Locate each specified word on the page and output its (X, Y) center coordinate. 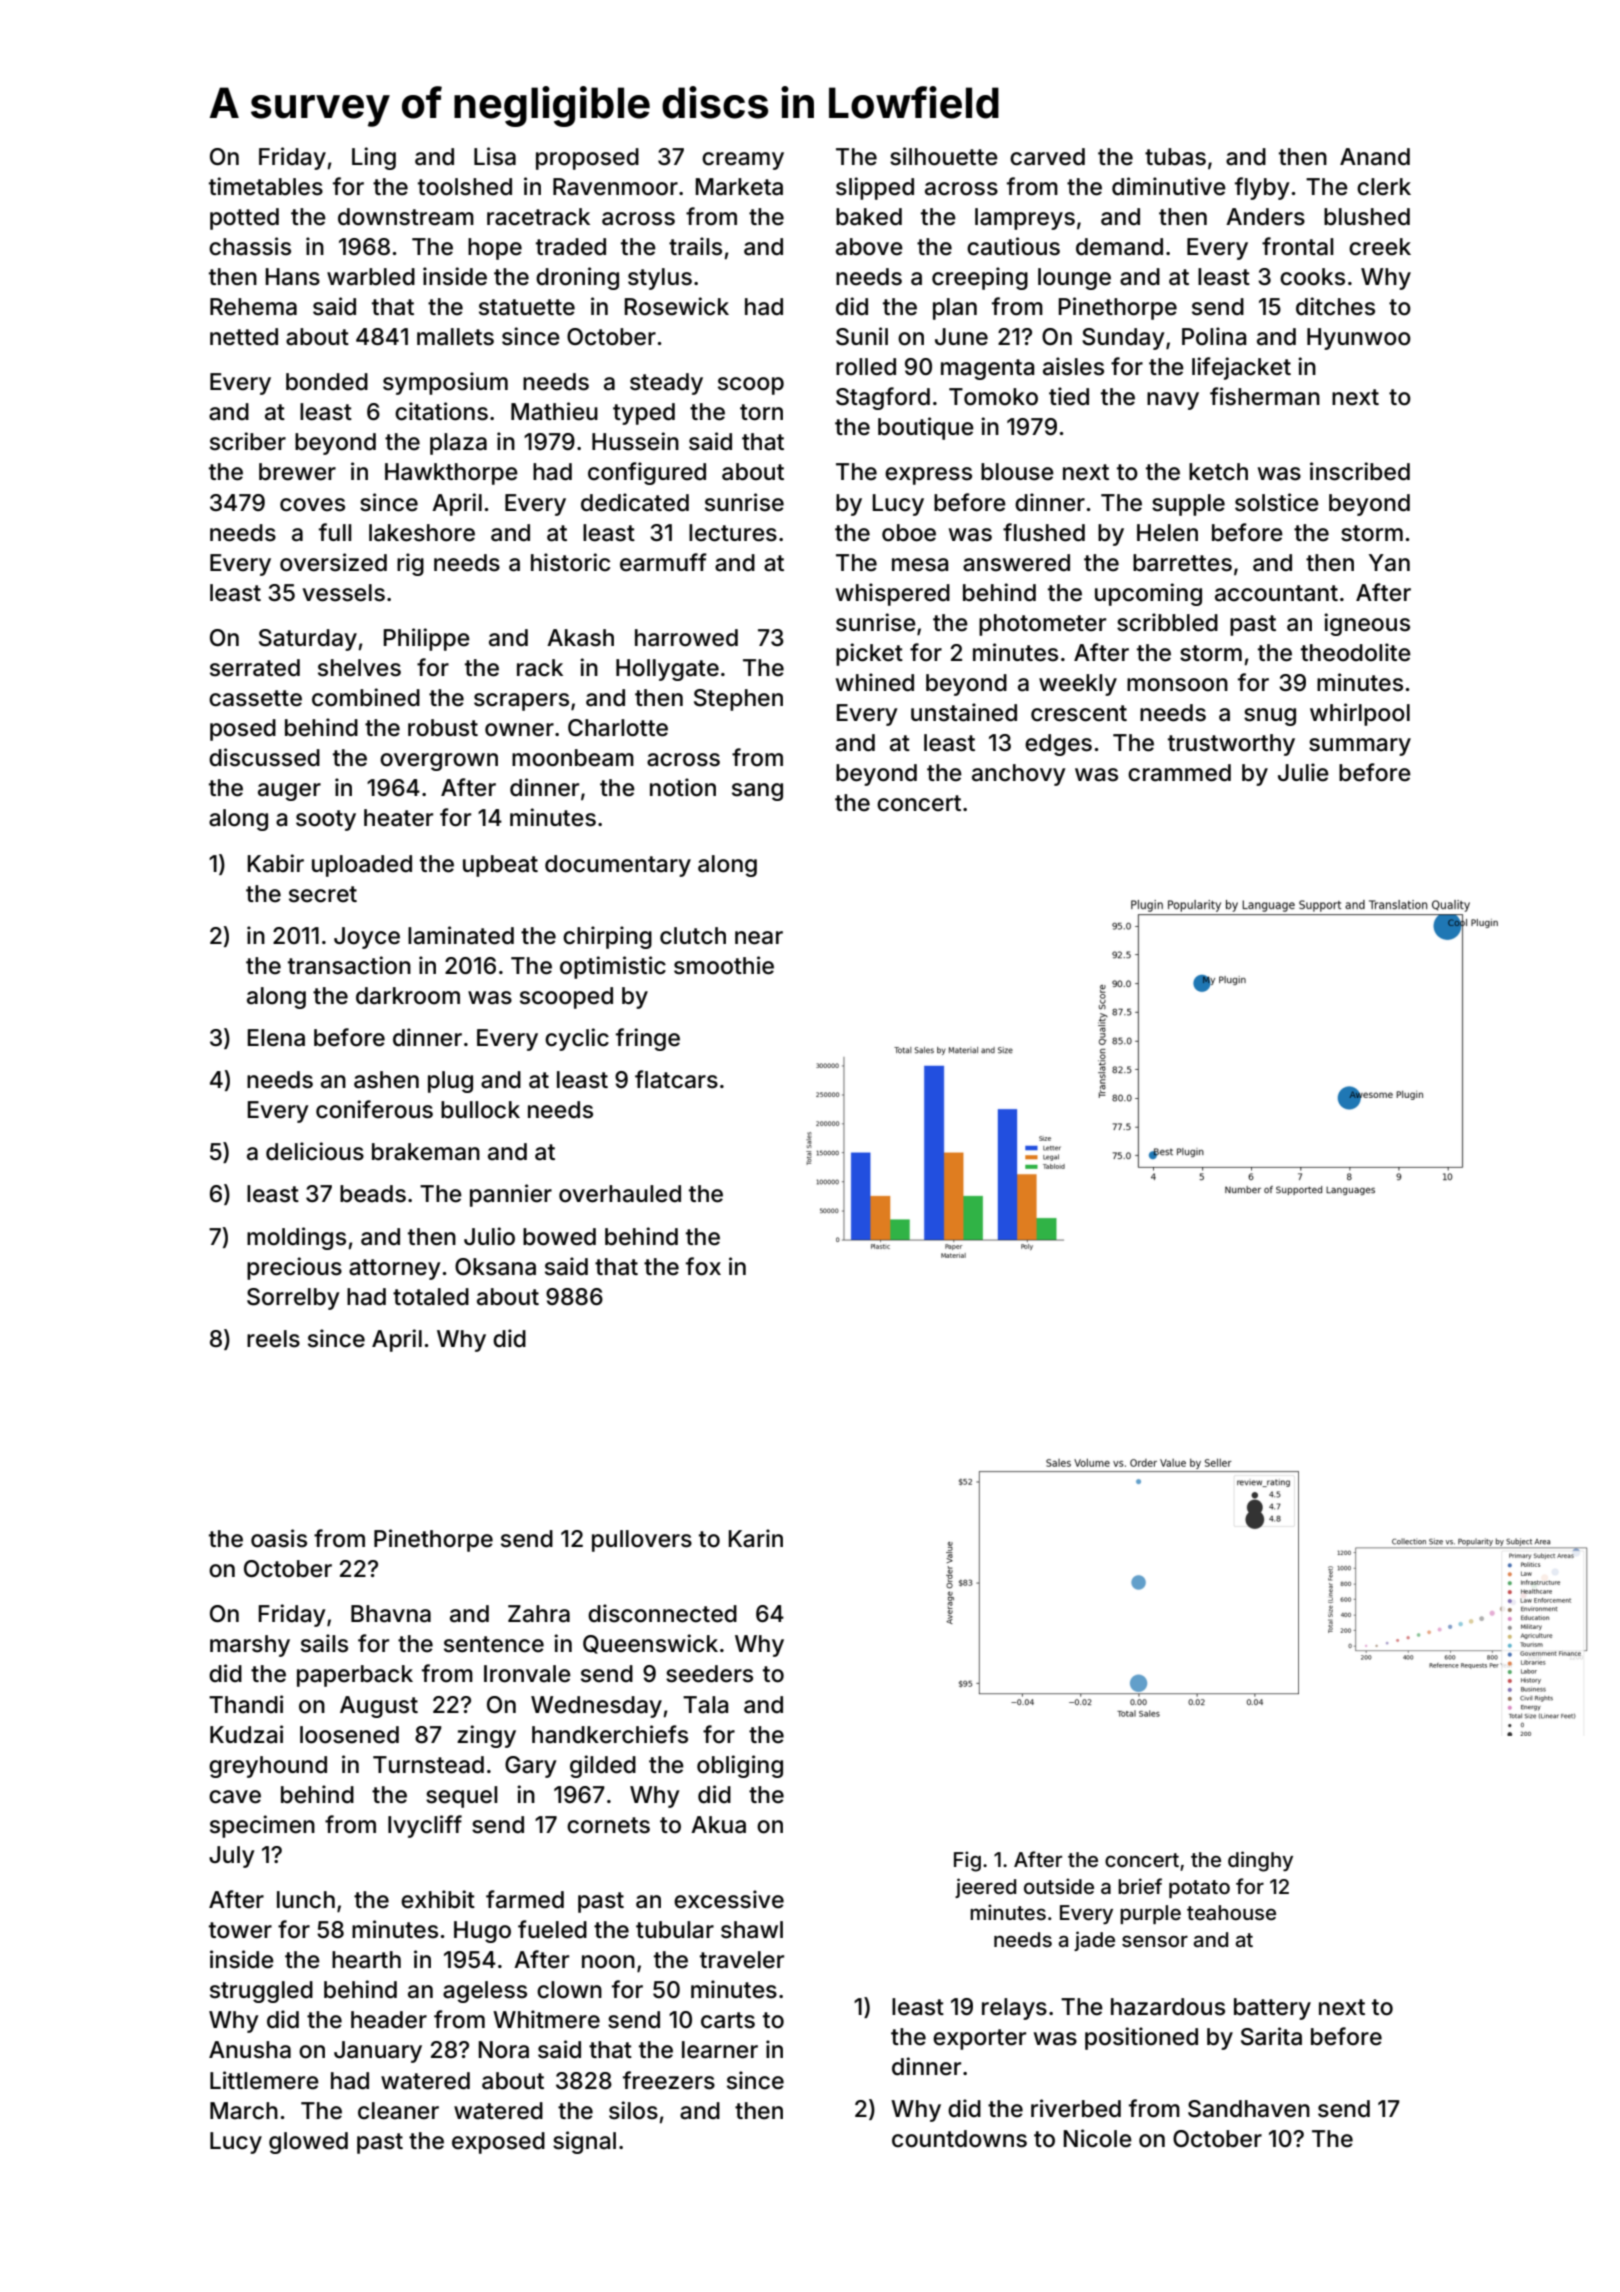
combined (366, 697)
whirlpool (1360, 714)
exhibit (438, 1899)
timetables (266, 186)
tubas (1175, 157)
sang (757, 792)
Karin (756, 1538)
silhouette (944, 156)
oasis (279, 1538)
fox (703, 1266)
